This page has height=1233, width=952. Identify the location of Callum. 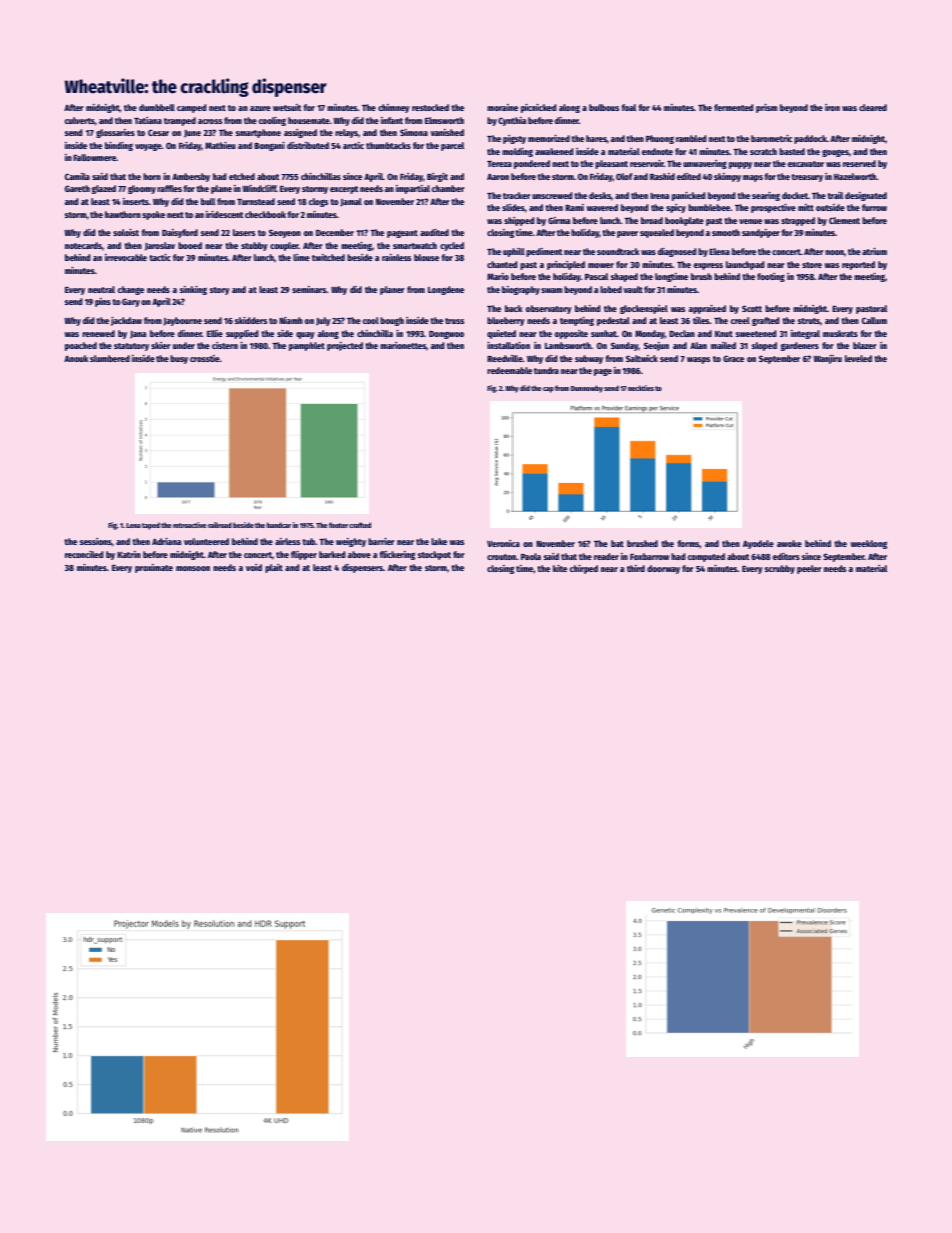
(874, 320).
